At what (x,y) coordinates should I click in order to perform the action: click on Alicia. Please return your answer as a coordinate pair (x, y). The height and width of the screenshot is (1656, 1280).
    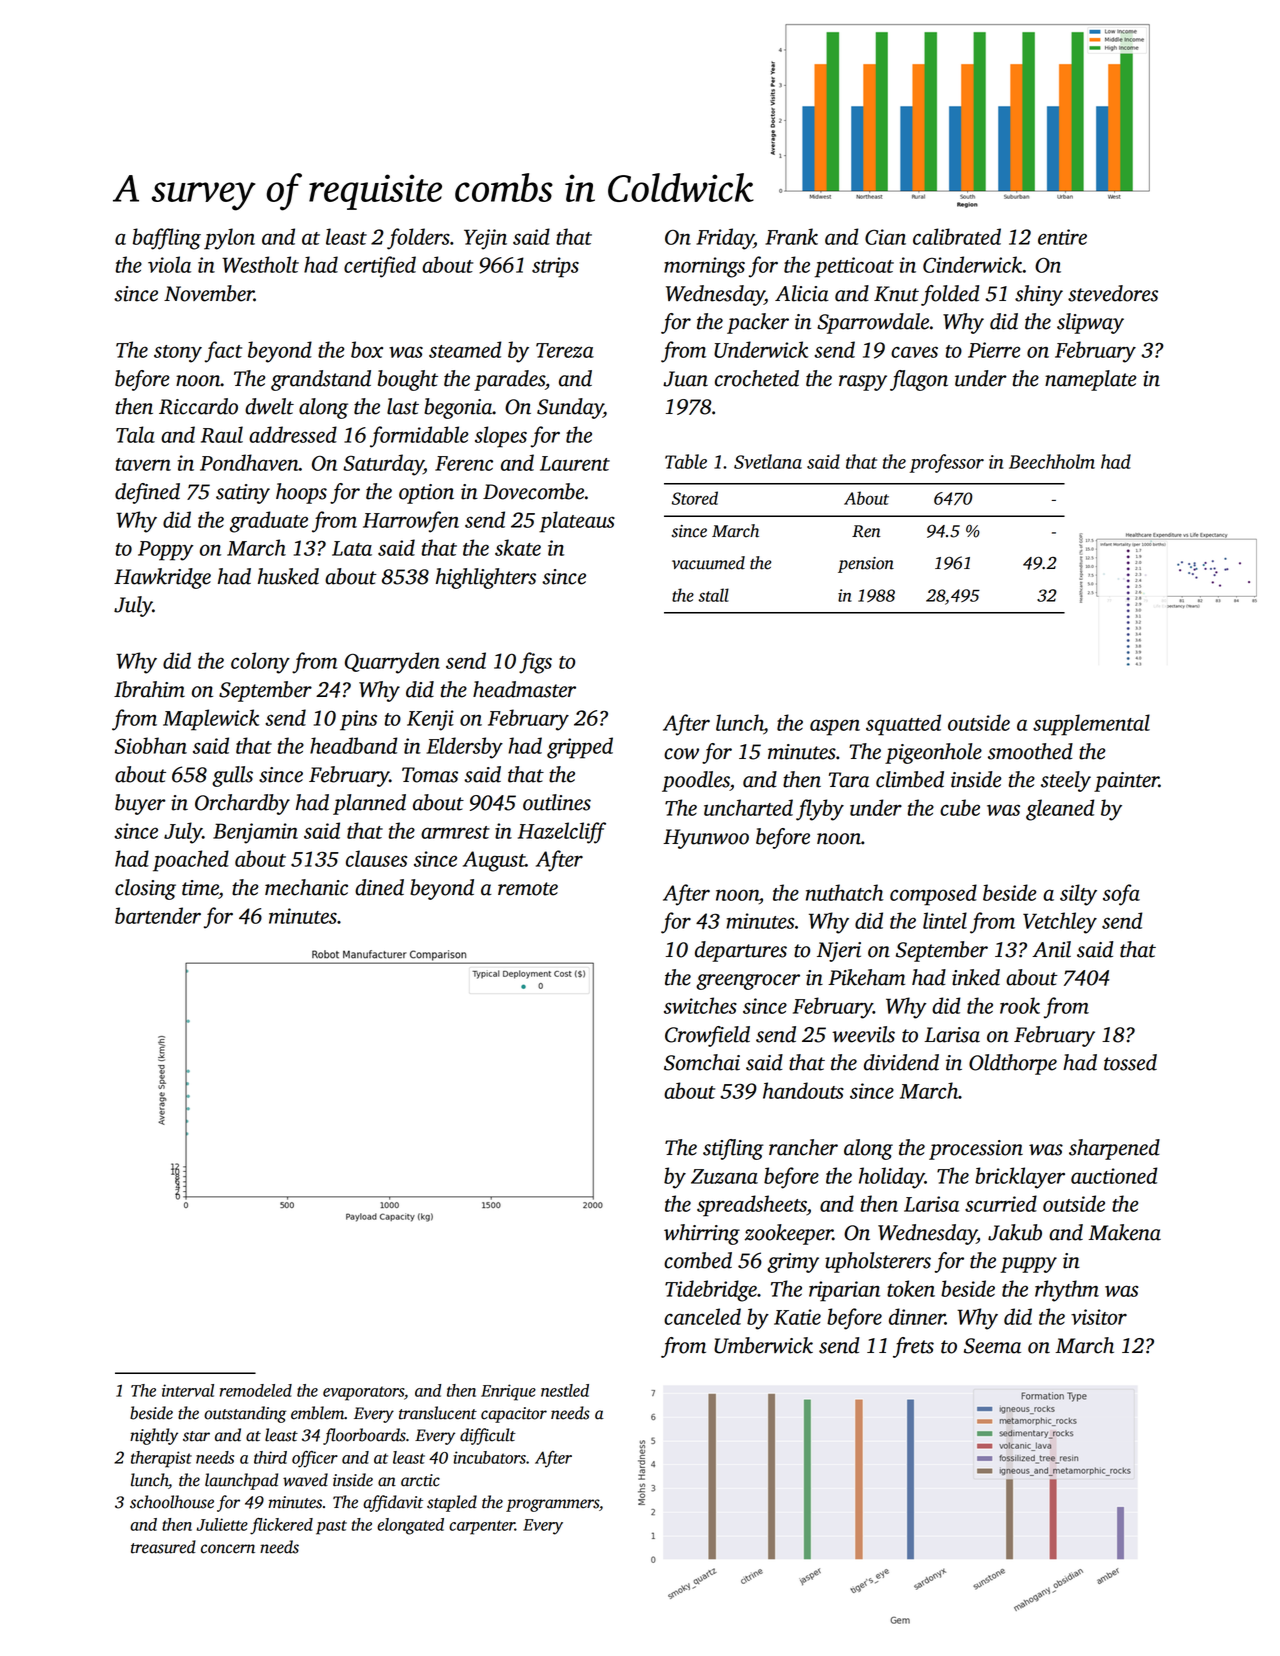
    Looking at the image, I should click on (802, 293).
